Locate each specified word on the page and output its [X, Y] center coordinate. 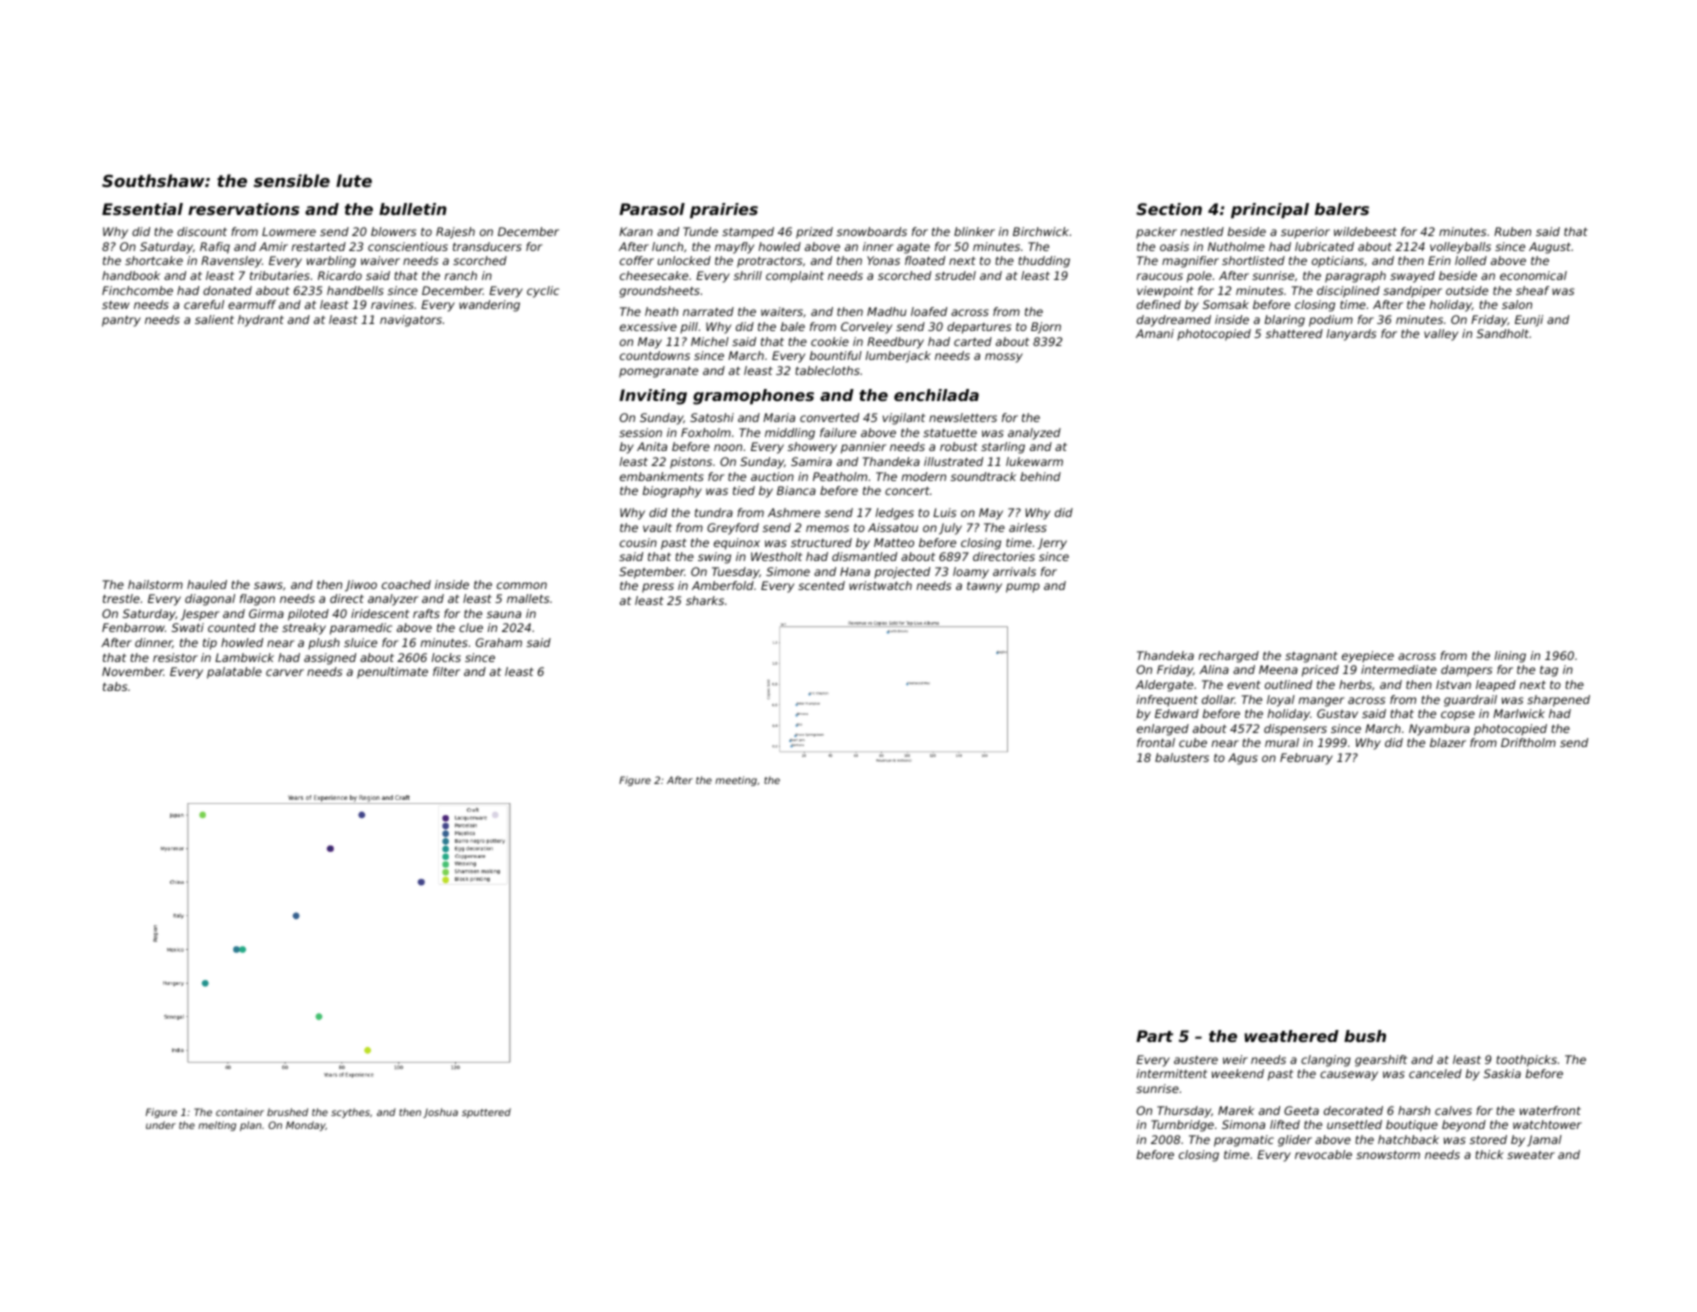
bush [1365, 1036]
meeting [736, 781]
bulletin [413, 209]
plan [250, 1126]
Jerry [1052, 544]
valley [1441, 335]
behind [1040, 476]
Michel [710, 341]
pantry [121, 321]
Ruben [1512, 231]
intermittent [1172, 1073]
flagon [257, 600]
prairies [724, 211]
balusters [1182, 757]
